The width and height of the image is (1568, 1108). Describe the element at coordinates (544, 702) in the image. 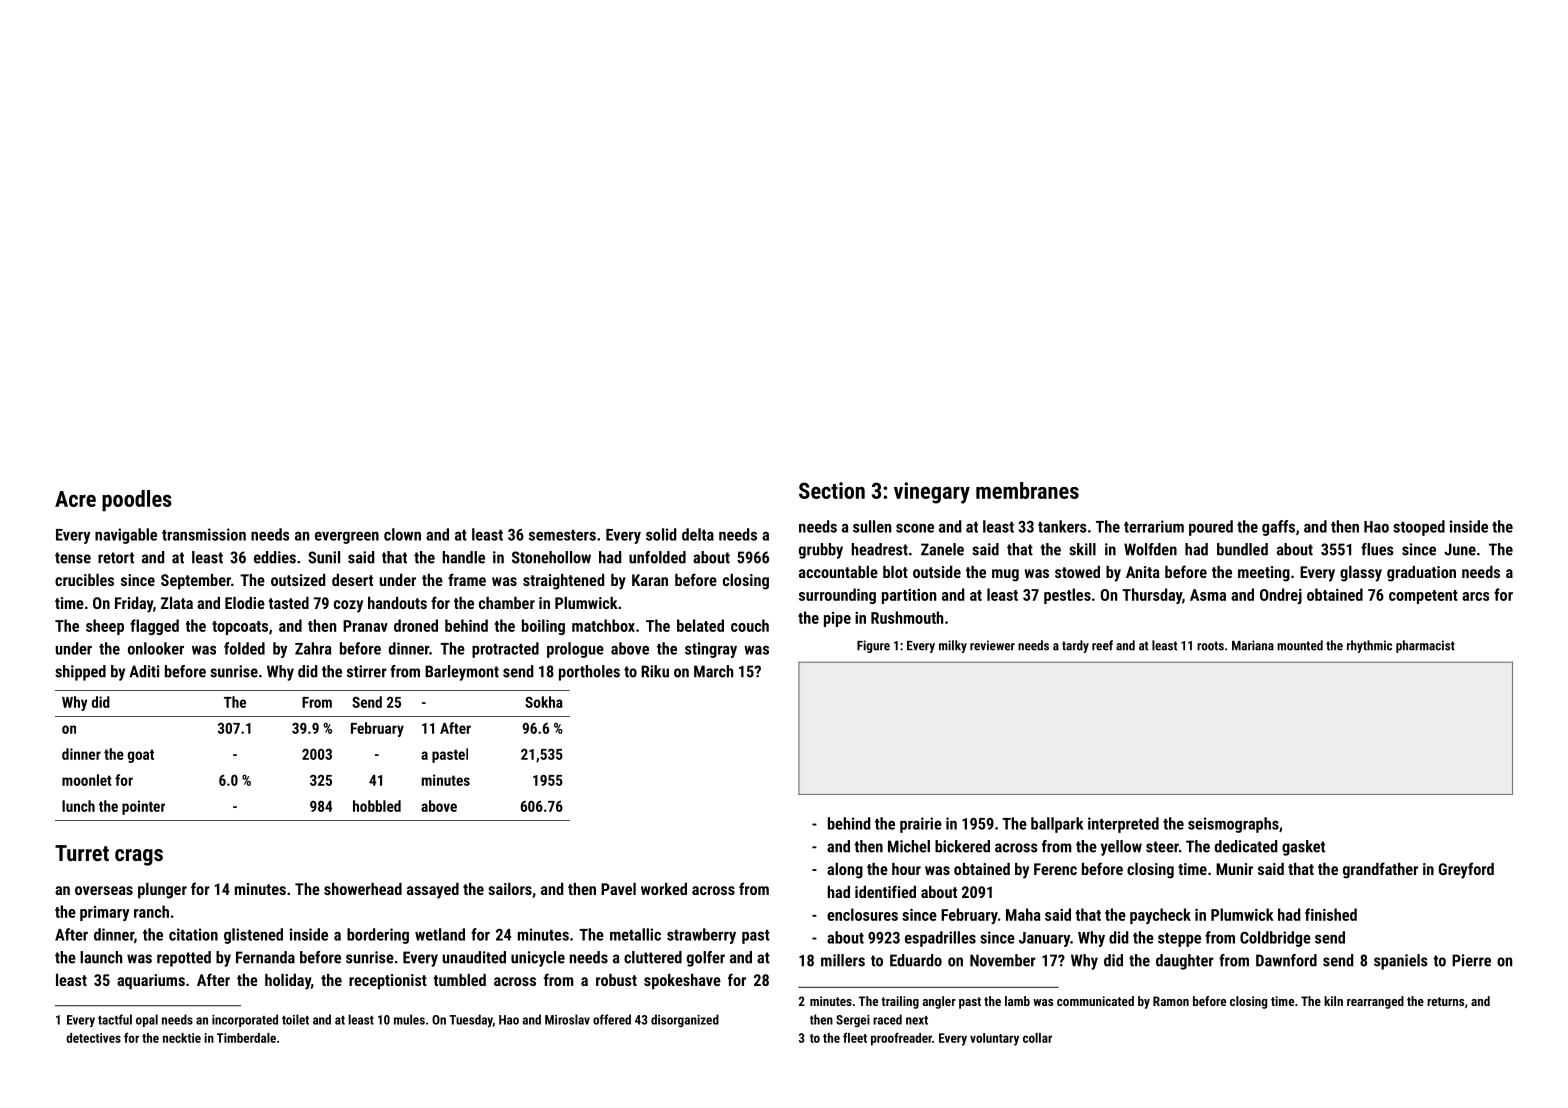

I see `Sokha` at that location.
